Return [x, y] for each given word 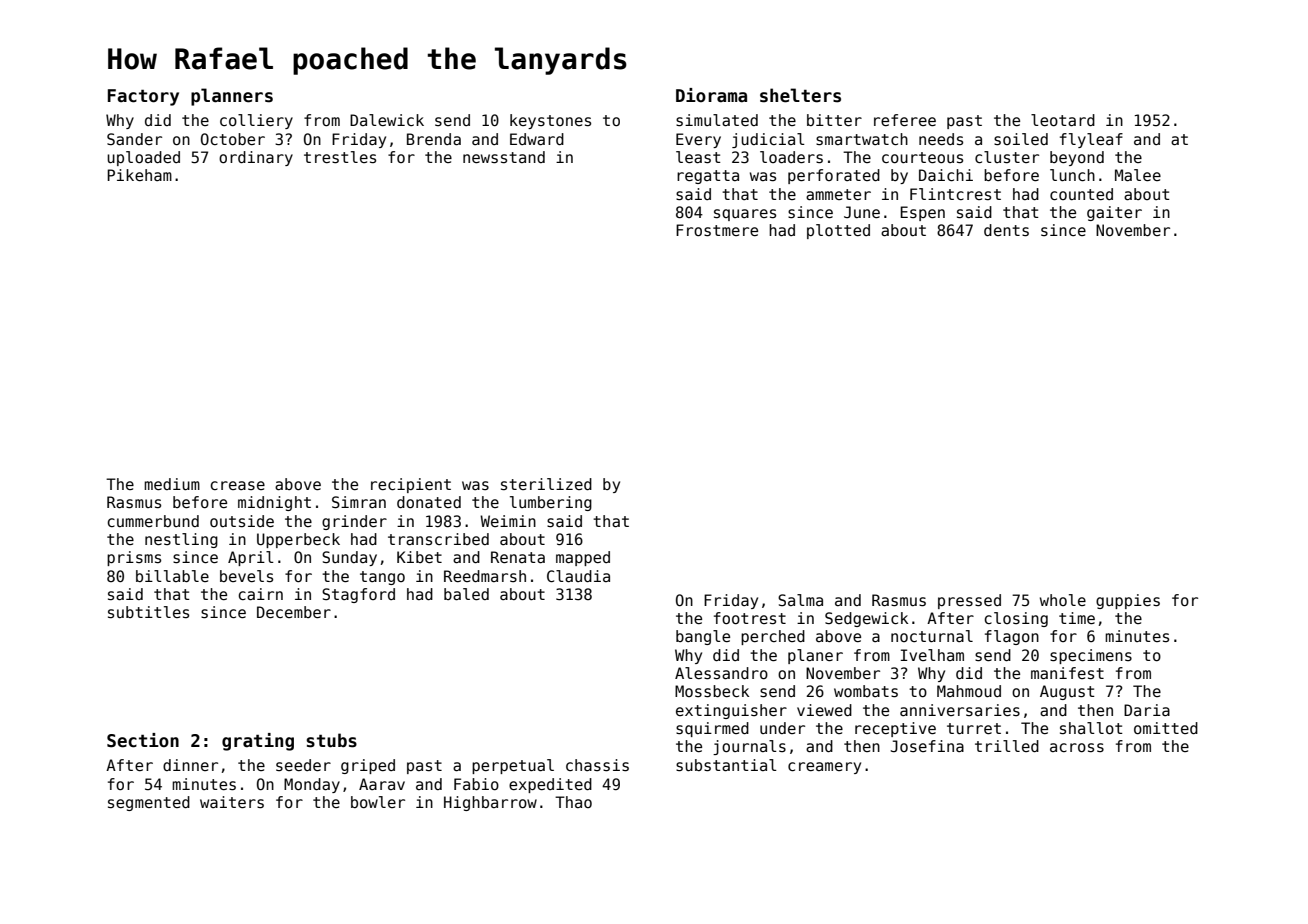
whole [1063, 600]
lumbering [551, 503]
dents [1006, 230]
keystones [550, 121]
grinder [354, 522]
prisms [134, 558]
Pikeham [139, 175]
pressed [969, 601]
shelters [800, 95]
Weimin [508, 521]
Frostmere [717, 230]
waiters [232, 802]
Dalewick [387, 120]
